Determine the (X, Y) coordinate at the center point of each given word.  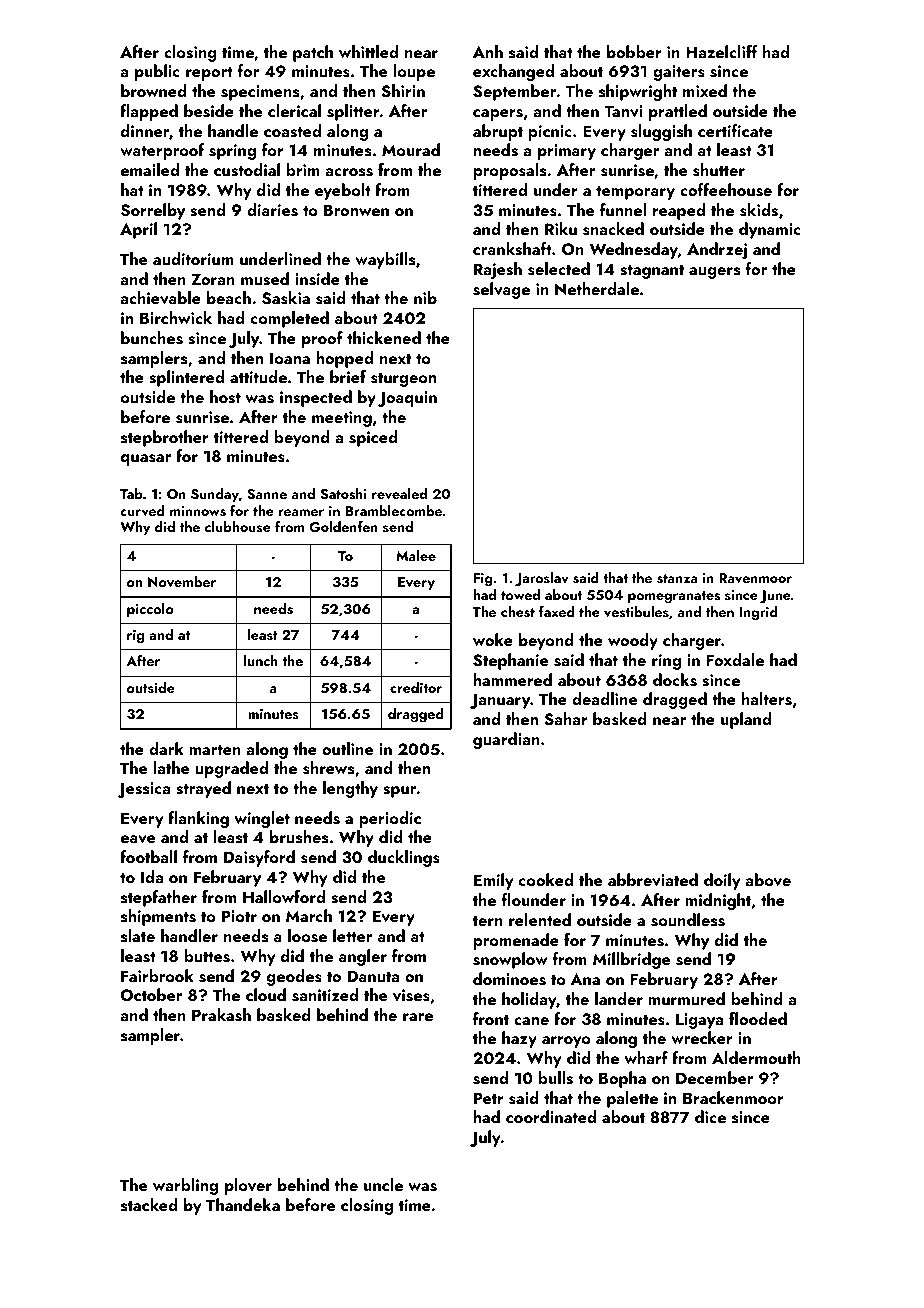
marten (215, 750)
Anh (488, 51)
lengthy (350, 789)
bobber (634, 51)
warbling (185, 1186)
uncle (383, 1184)
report (209, 74)
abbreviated (653, 880)
